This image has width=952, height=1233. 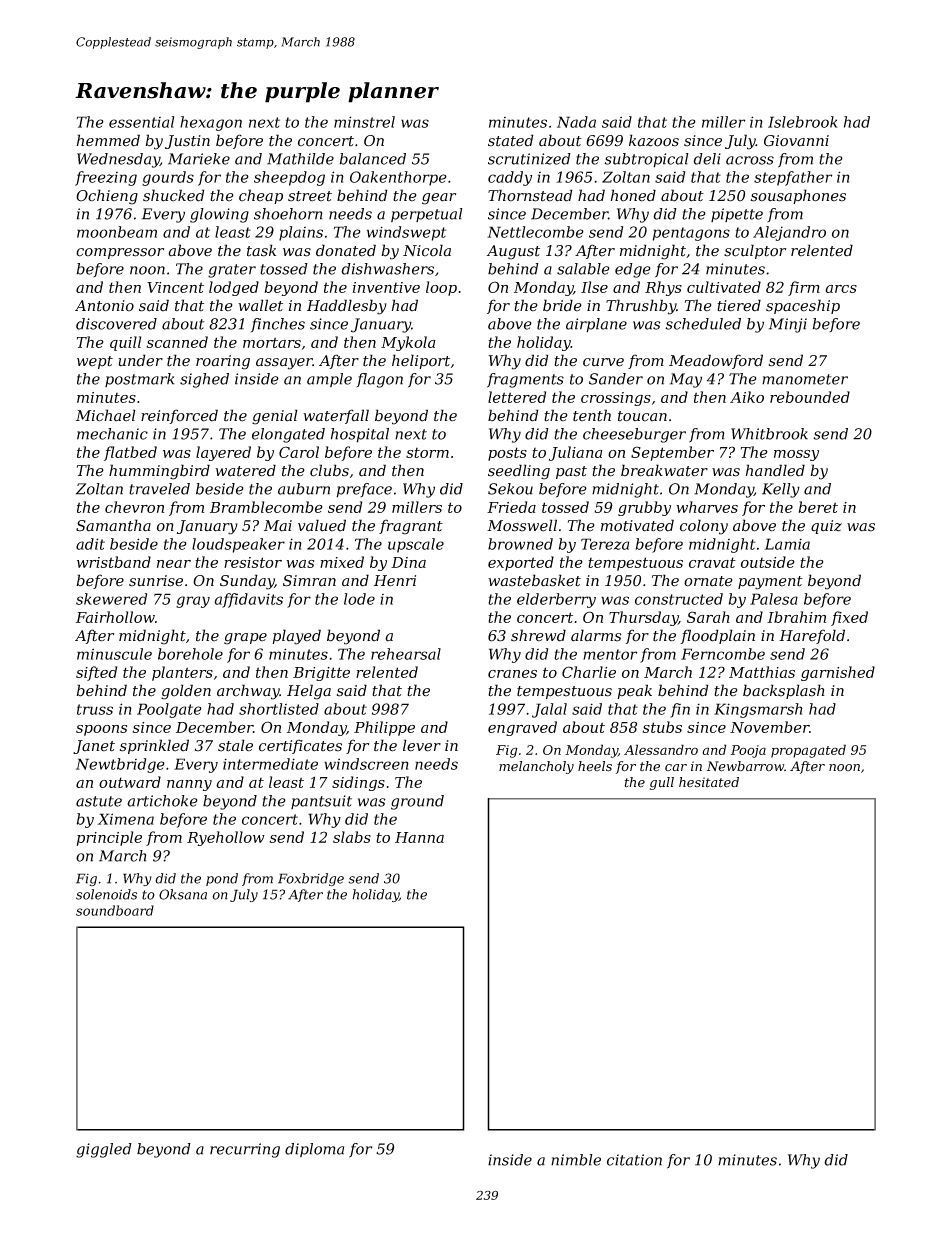 What do you see at coordinates (183, 894) in the image?
I see `Oksana` at bounding box center [183, 894].
